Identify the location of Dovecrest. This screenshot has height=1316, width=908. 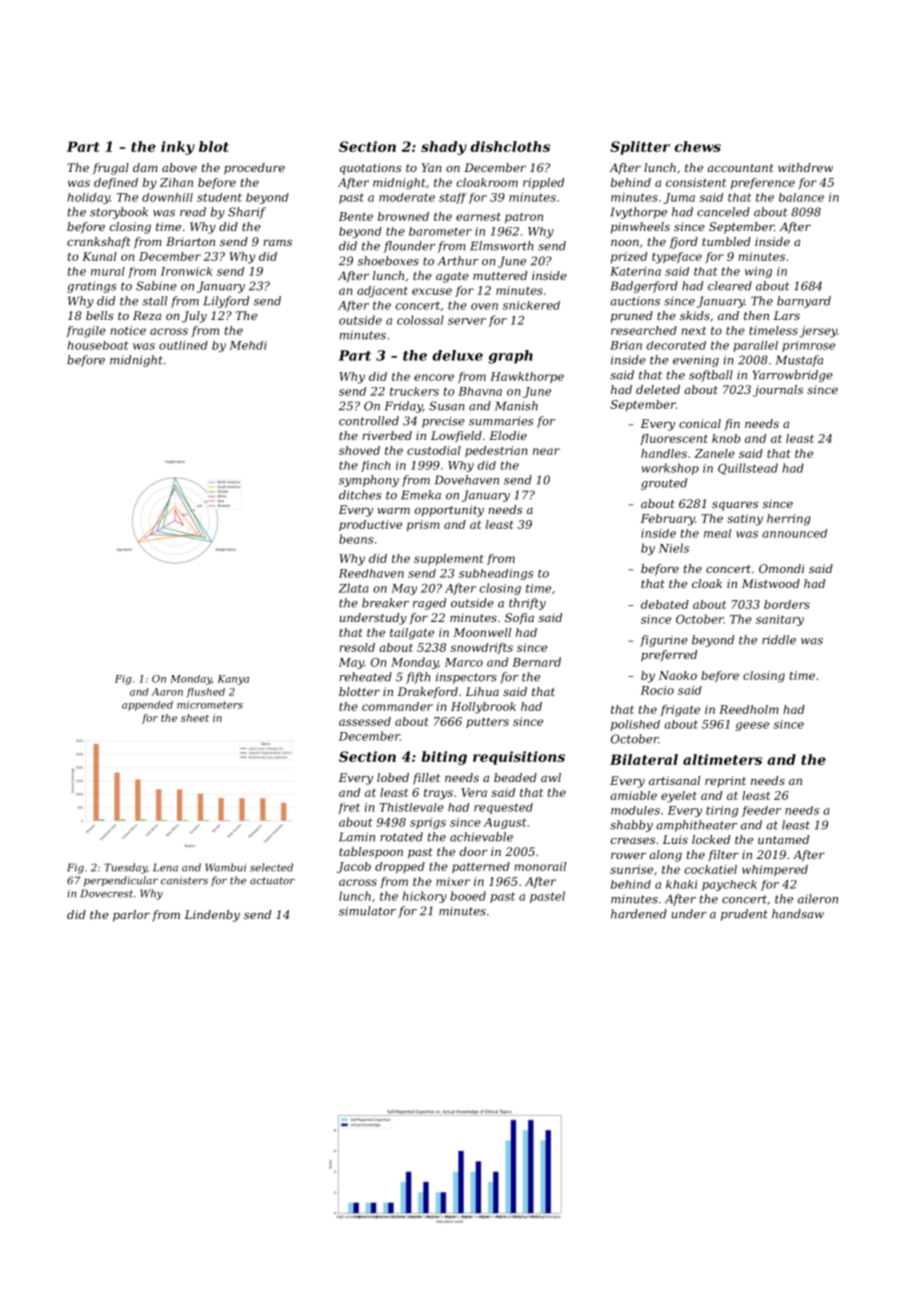
(107, 893).
